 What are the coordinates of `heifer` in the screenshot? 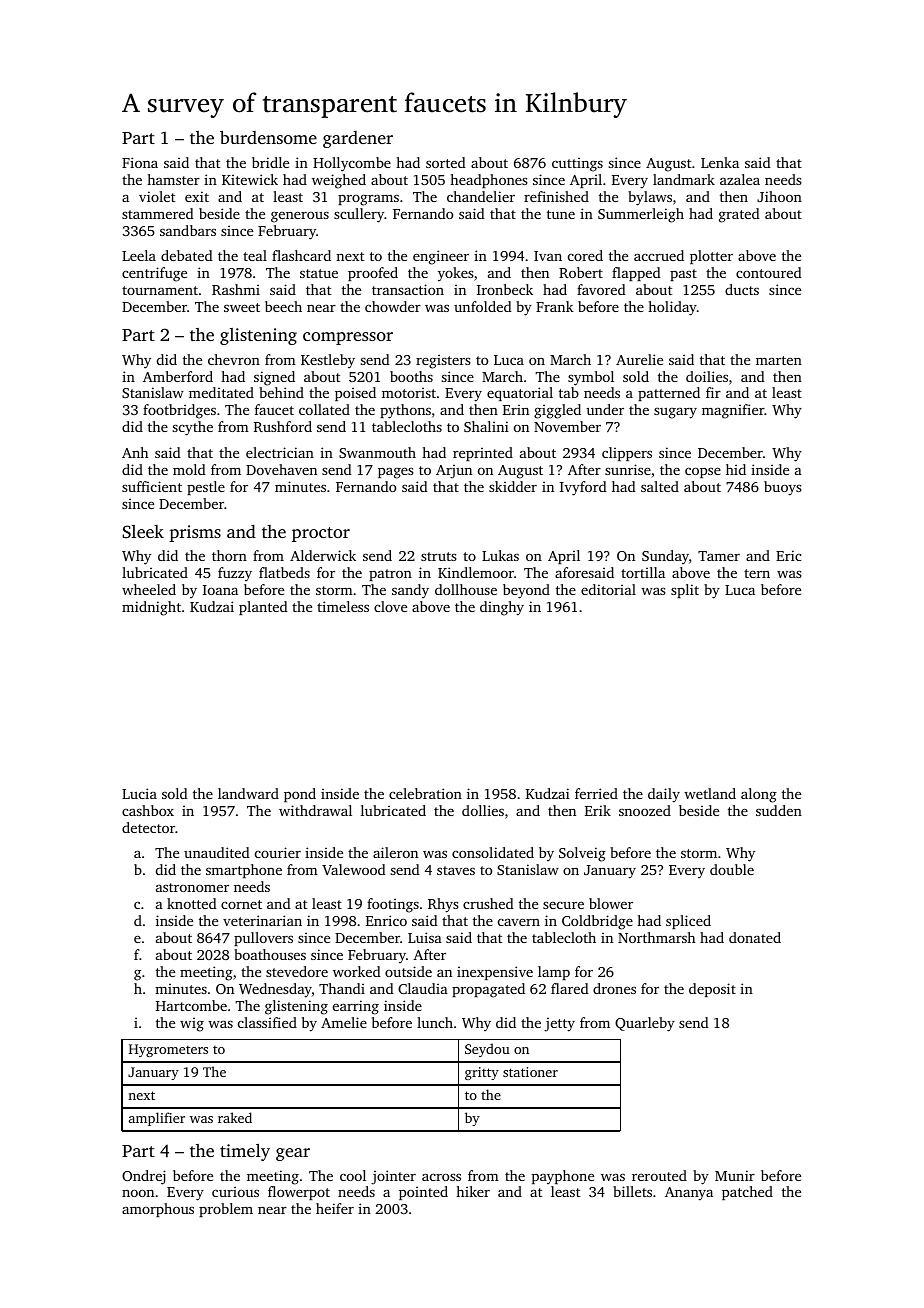 It's located at (335, 1208).
